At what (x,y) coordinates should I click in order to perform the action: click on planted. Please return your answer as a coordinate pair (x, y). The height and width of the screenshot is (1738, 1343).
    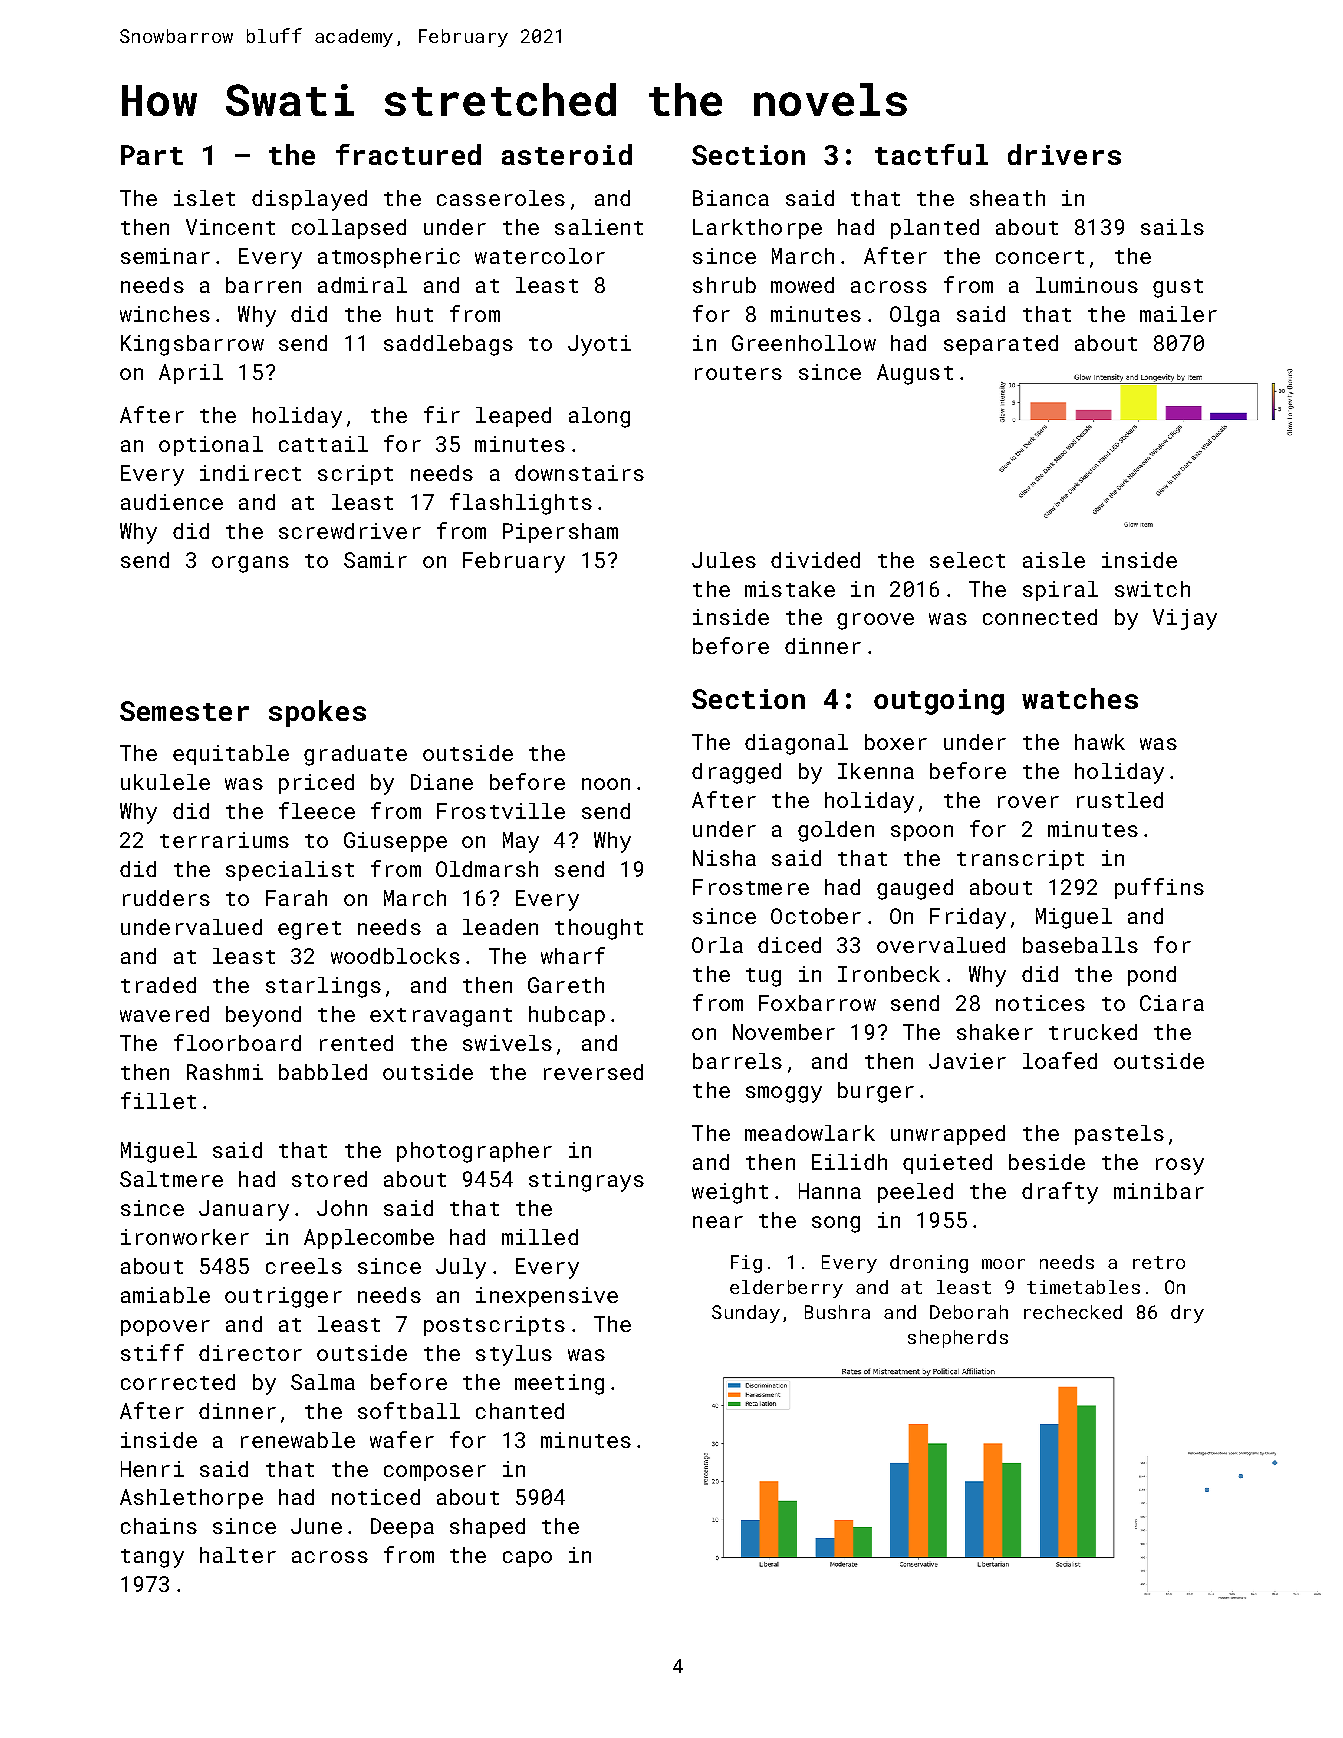
    Looking at the image, I should click on (935, 229).
